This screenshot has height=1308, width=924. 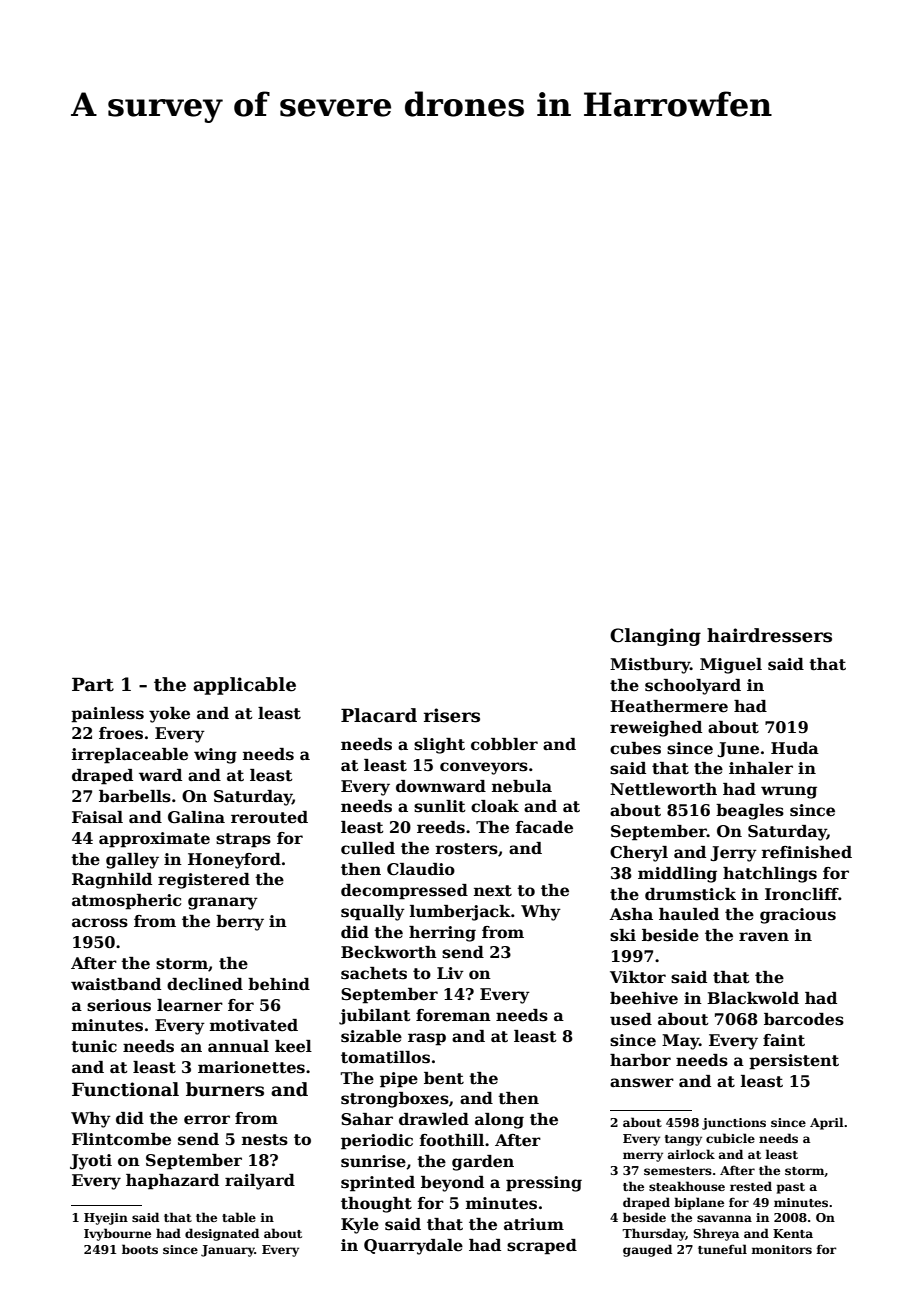 I want to click on Nettleworth, so click(x=663, y=789).
